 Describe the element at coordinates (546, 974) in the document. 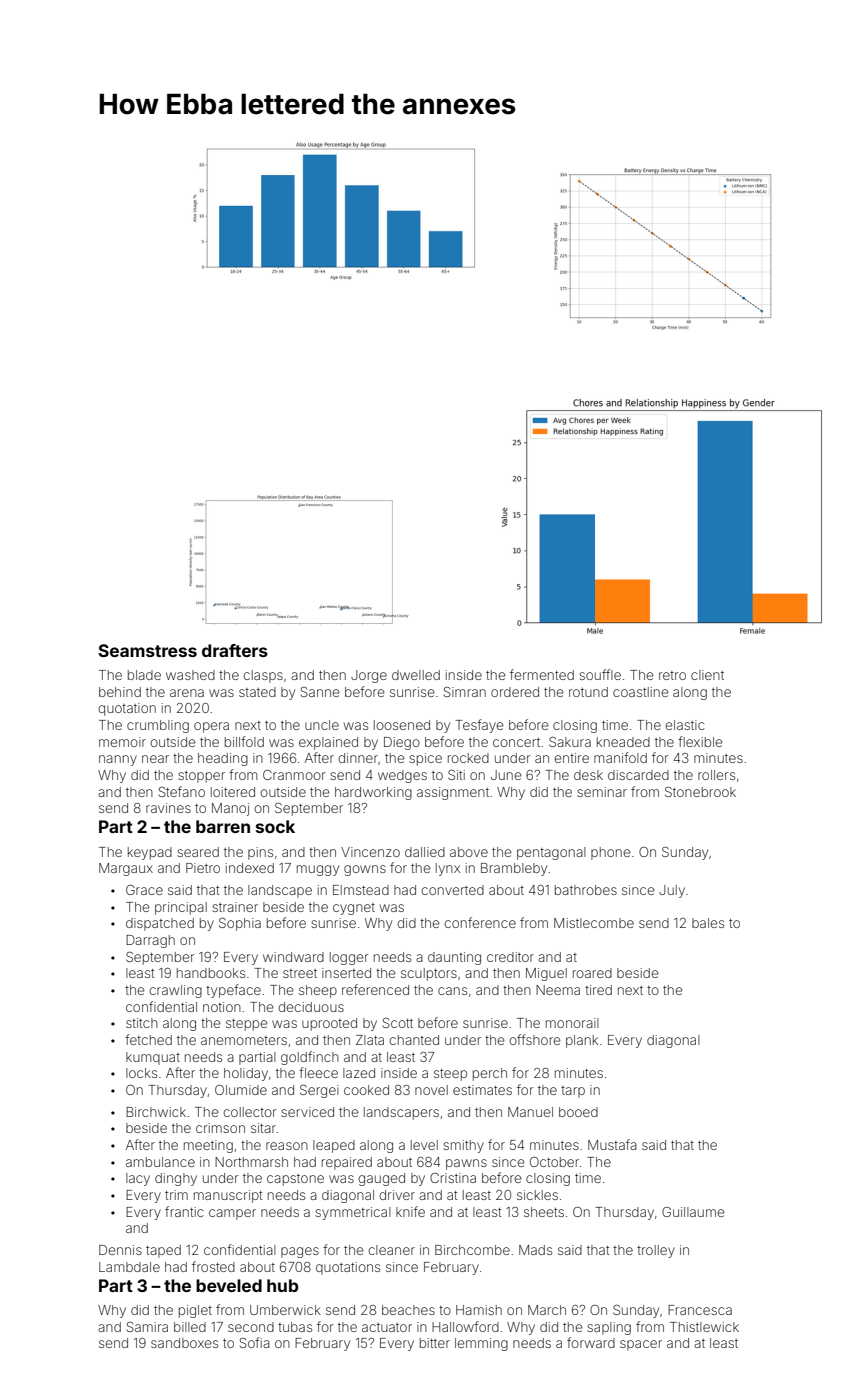

I see `Miguel` at that location.
